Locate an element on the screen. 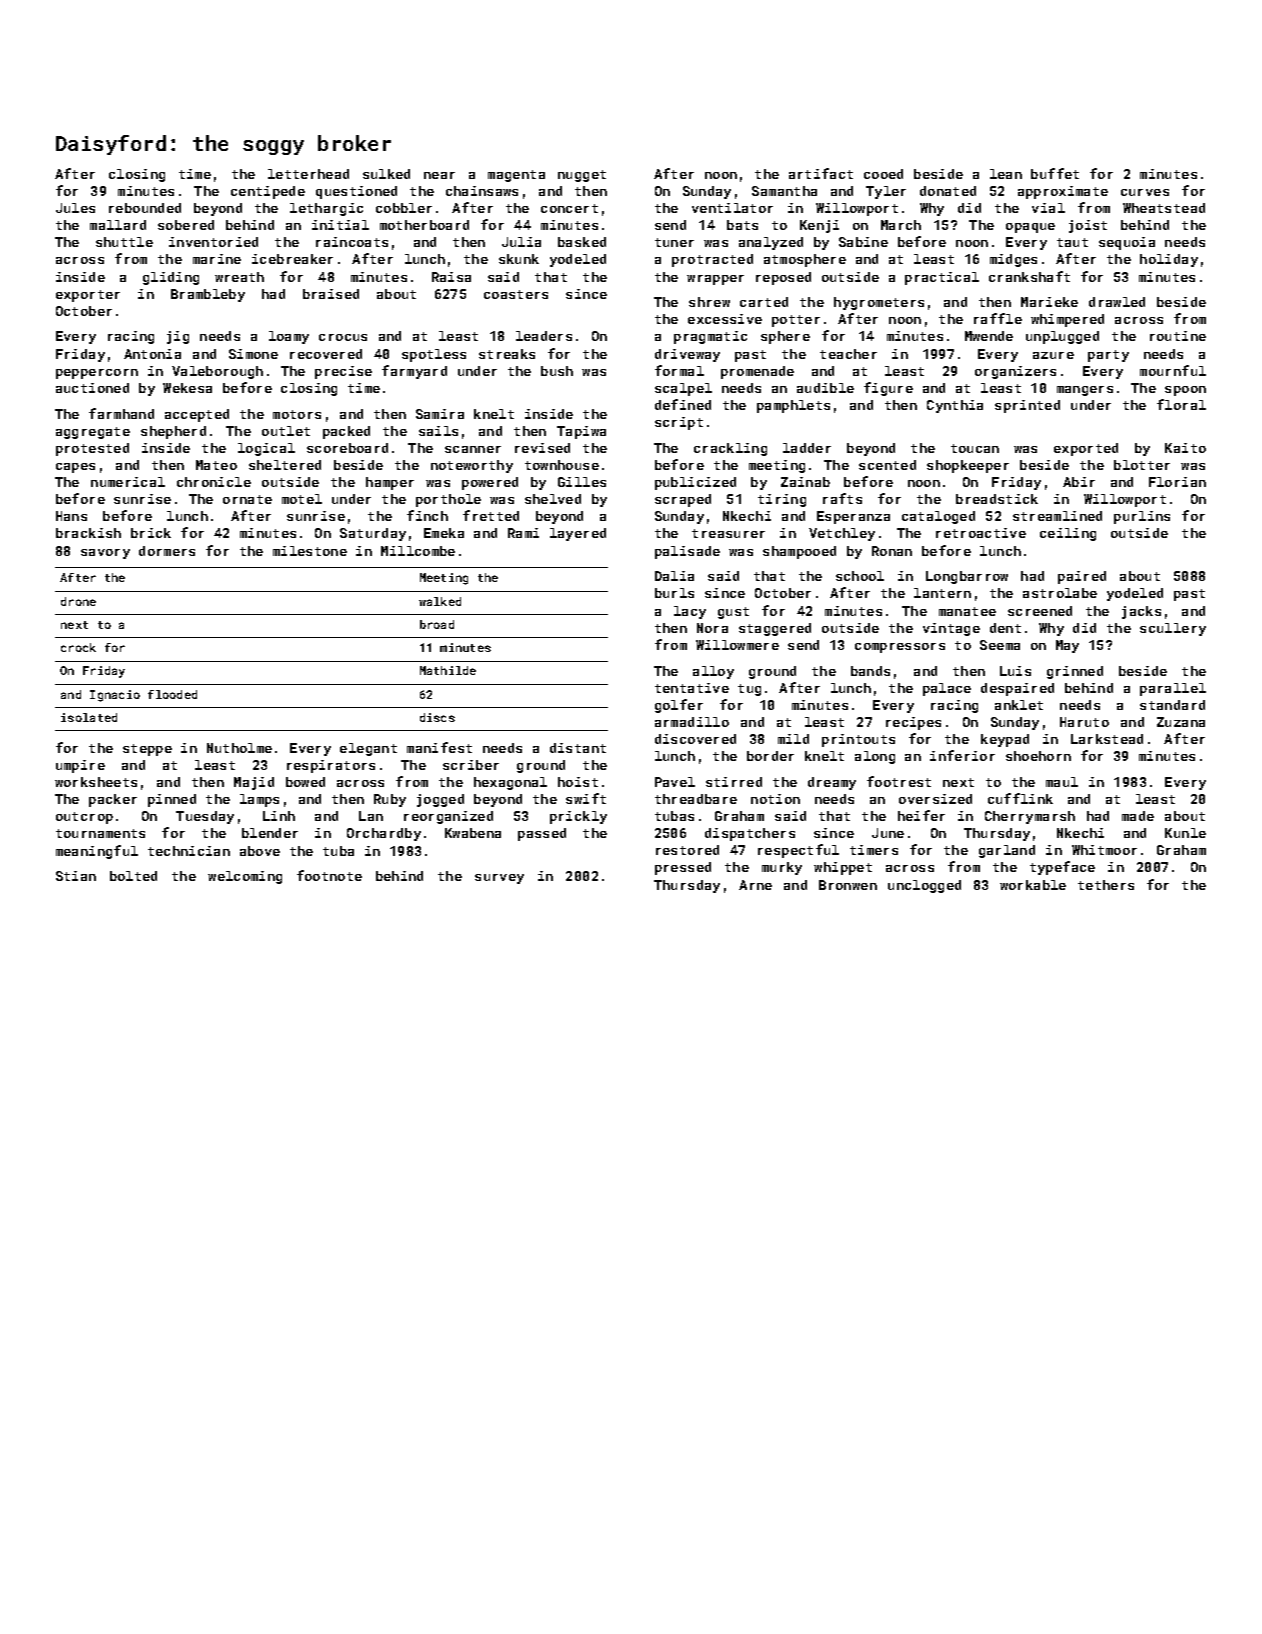 The height and width of the screenshot is (1634, 1262). mild is located at coordinates (793, 739).
